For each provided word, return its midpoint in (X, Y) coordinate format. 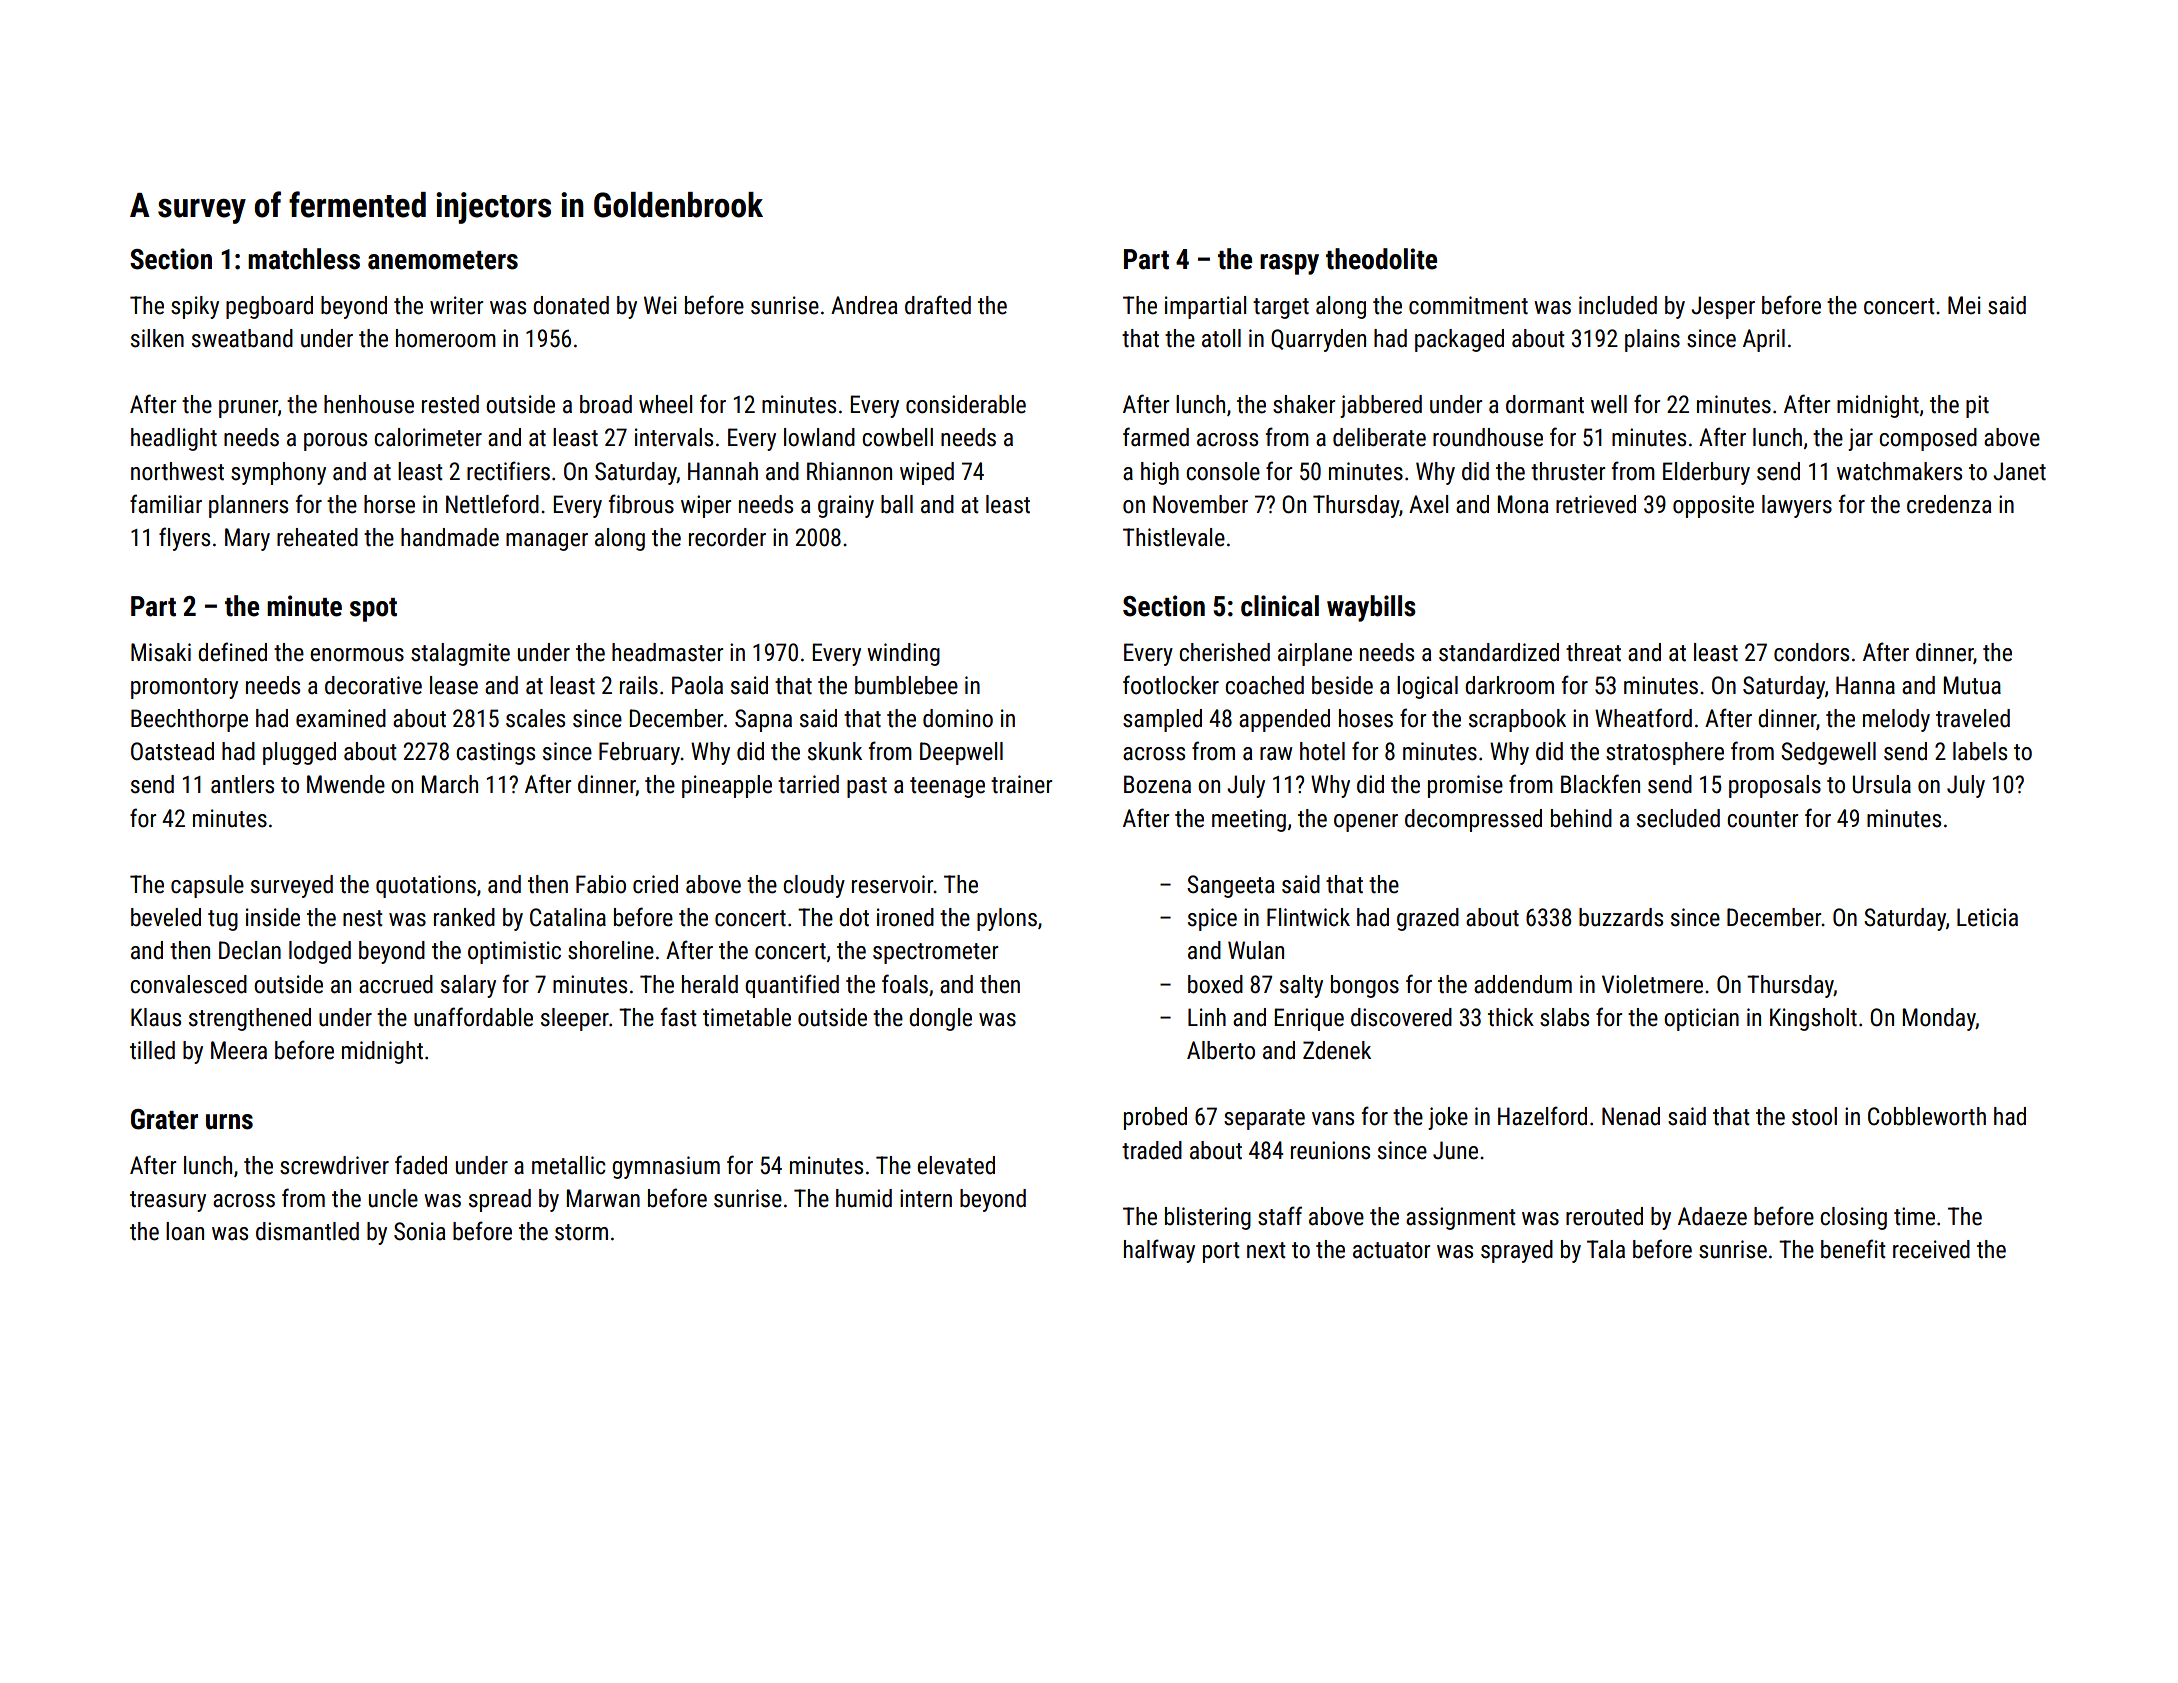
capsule (207, 886)
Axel (1428, 504)
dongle (940, 1019)
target (1281, 308)
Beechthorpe (189, 720)
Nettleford (492, 504)
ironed (905, 917)
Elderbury (1706, 473)
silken (157, 338)
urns (229, 1122)
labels (1980, 751)
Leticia (1987, 917)
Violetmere (1652, 984)
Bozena (1157, 784)
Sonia (419, 1231)
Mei (1964, 305)
